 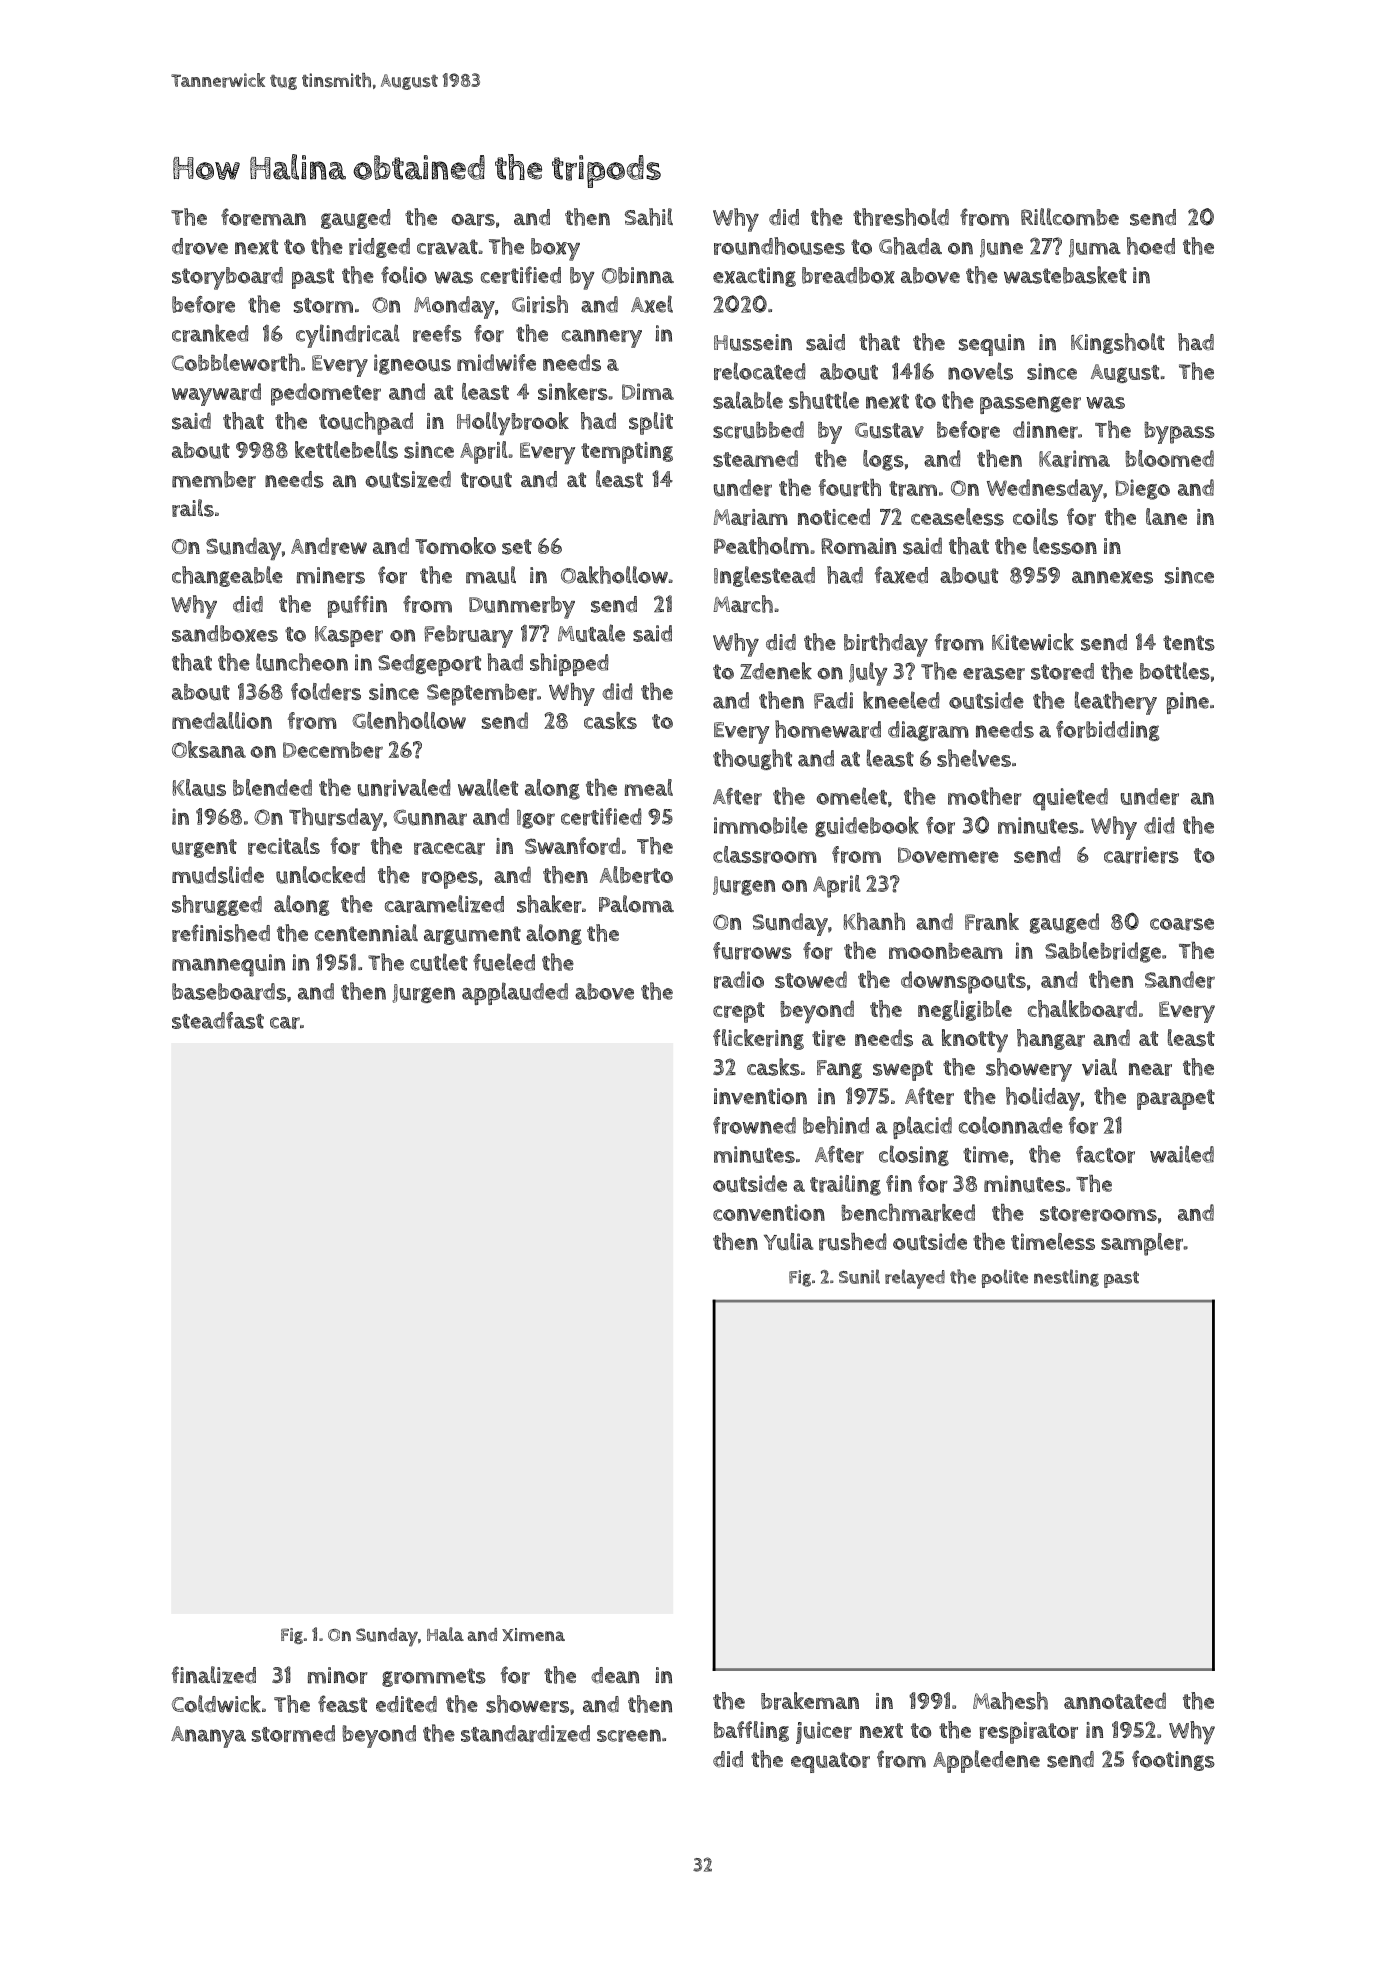 What do you see at coordinates (445, 1634) in the screenshot?
I see `Hala` at bounding box center [445, 1634].
